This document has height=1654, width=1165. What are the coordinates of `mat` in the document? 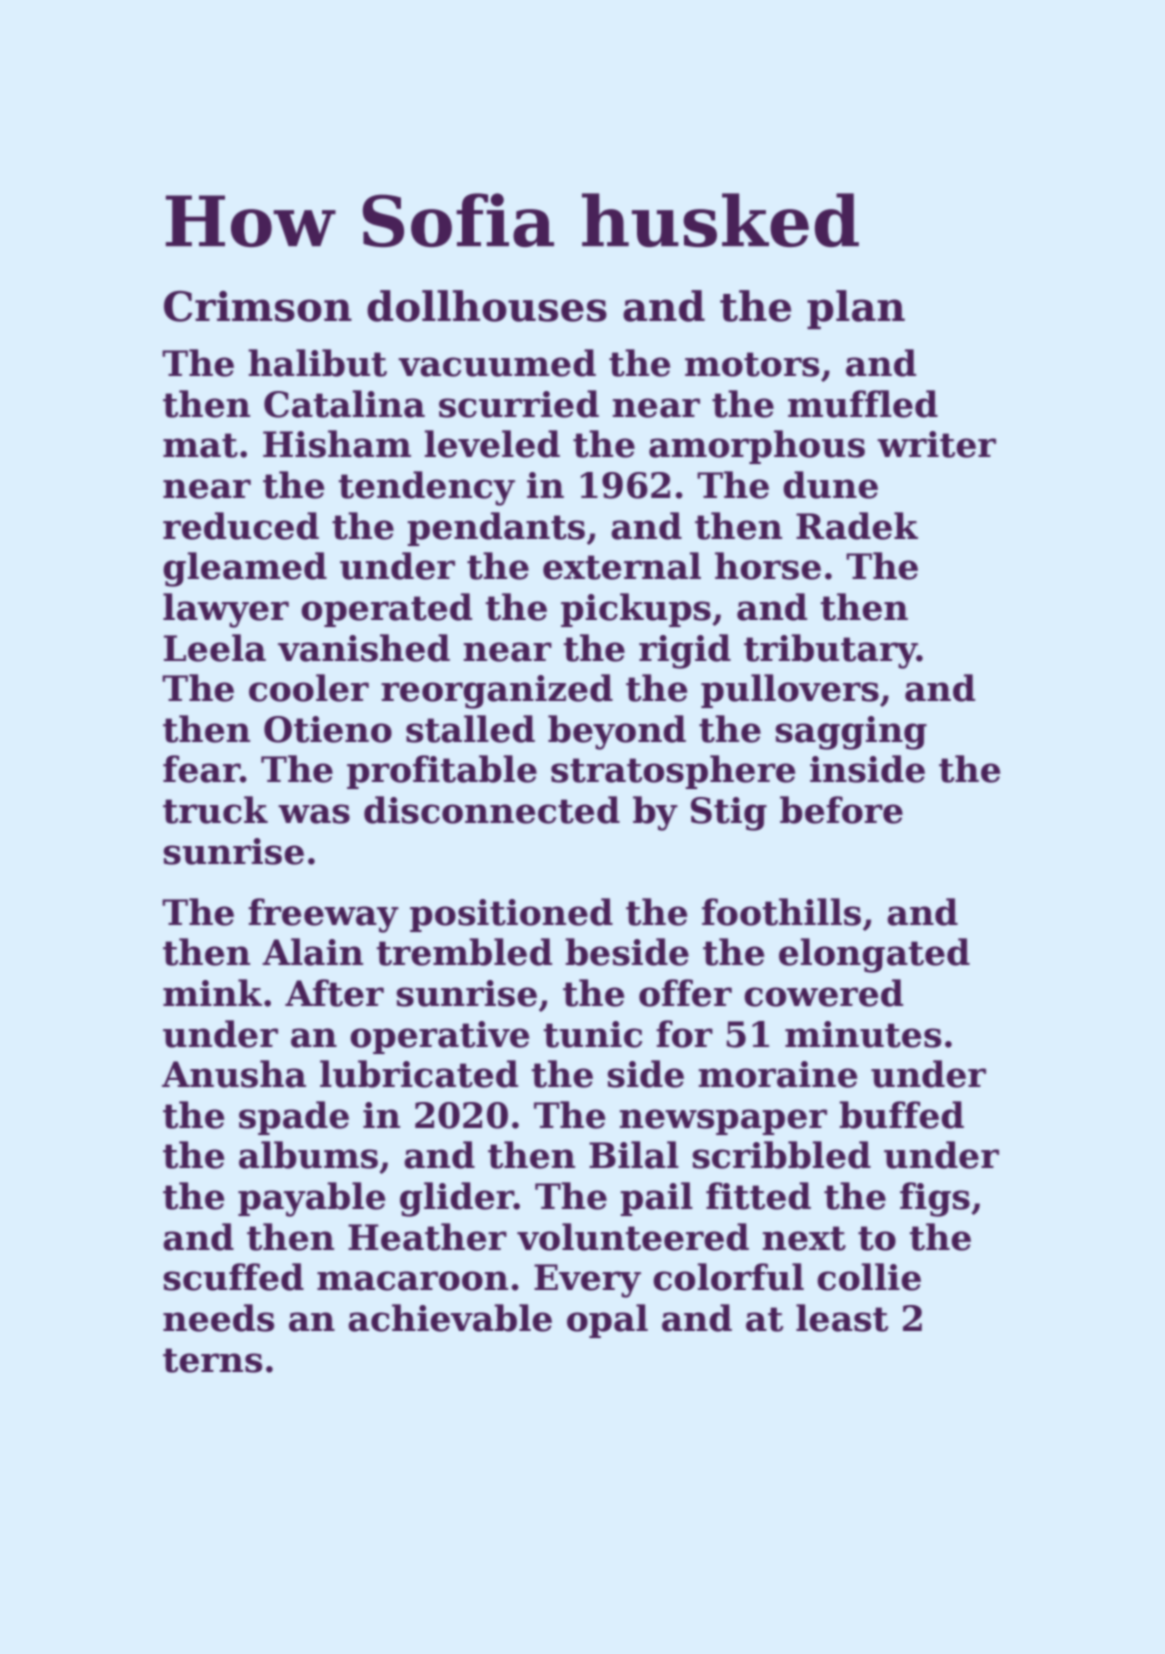 It's located at (200, 445).
